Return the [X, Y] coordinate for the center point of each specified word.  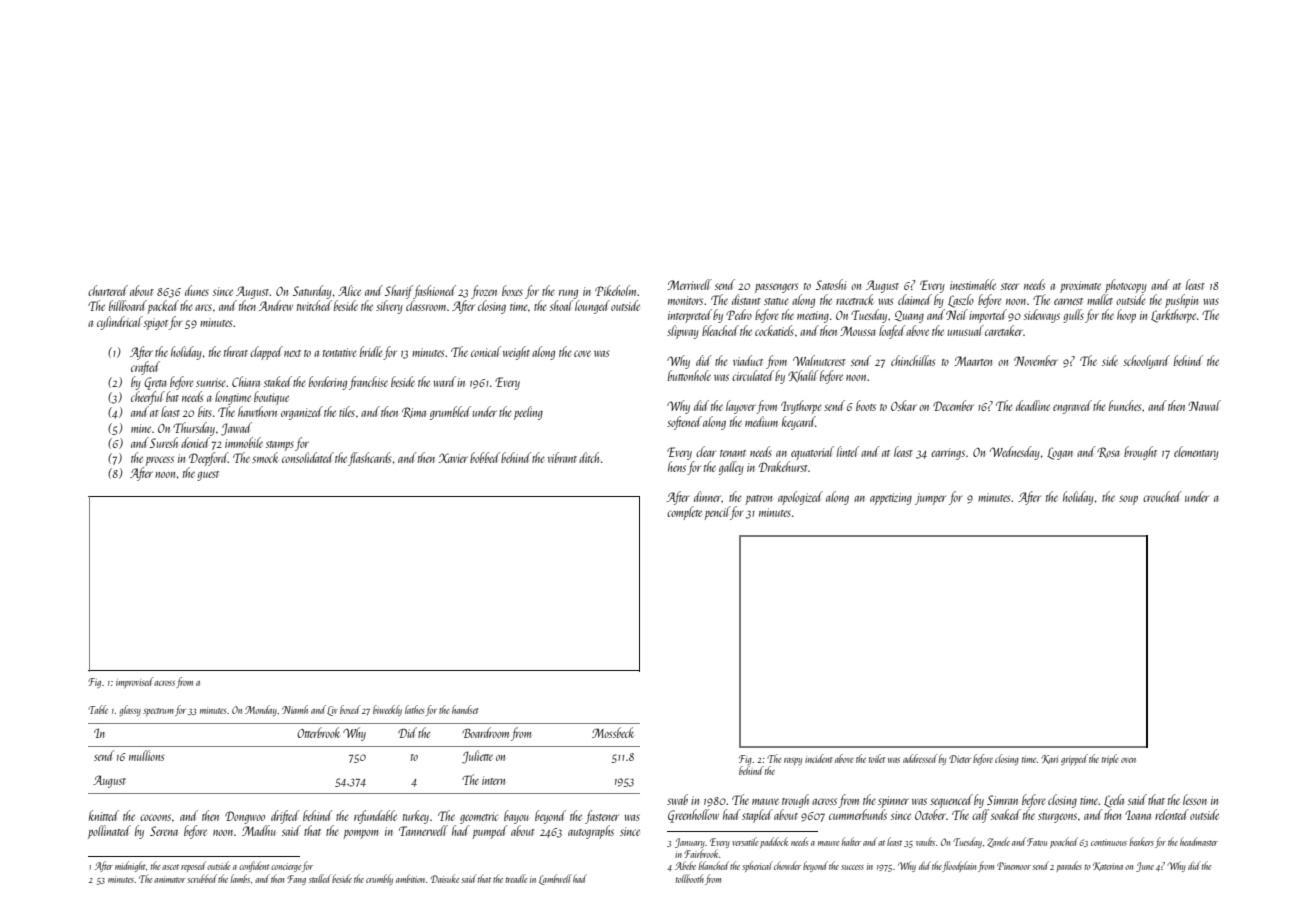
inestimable [973, 284]
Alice [349, 290]
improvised [135, 682]
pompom [360, 834]
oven [1128, 760]
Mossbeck [613, 732]
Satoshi [831, 284]
